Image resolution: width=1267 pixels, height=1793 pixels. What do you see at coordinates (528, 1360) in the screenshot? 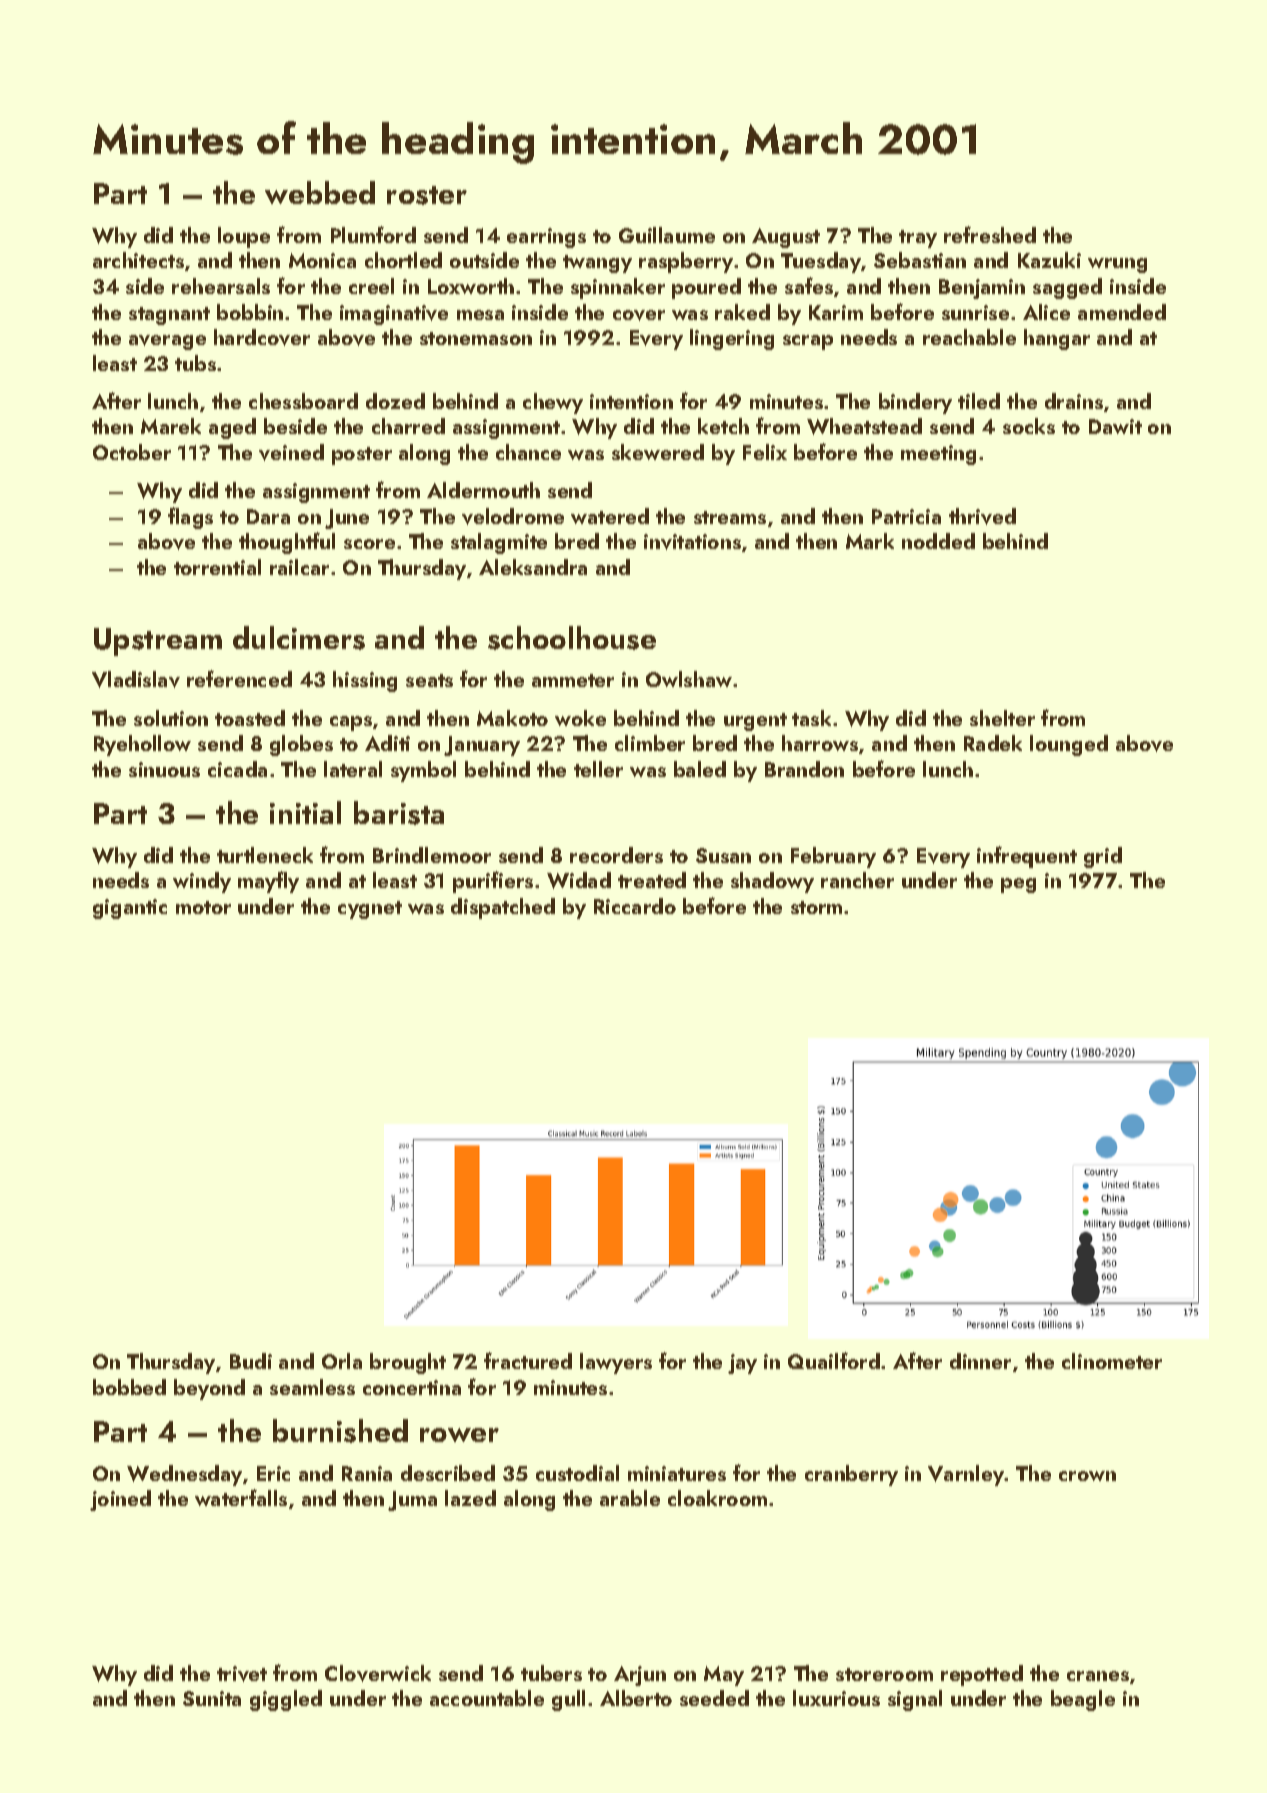
I see `fractured` at bounding box center [528, 1360].
